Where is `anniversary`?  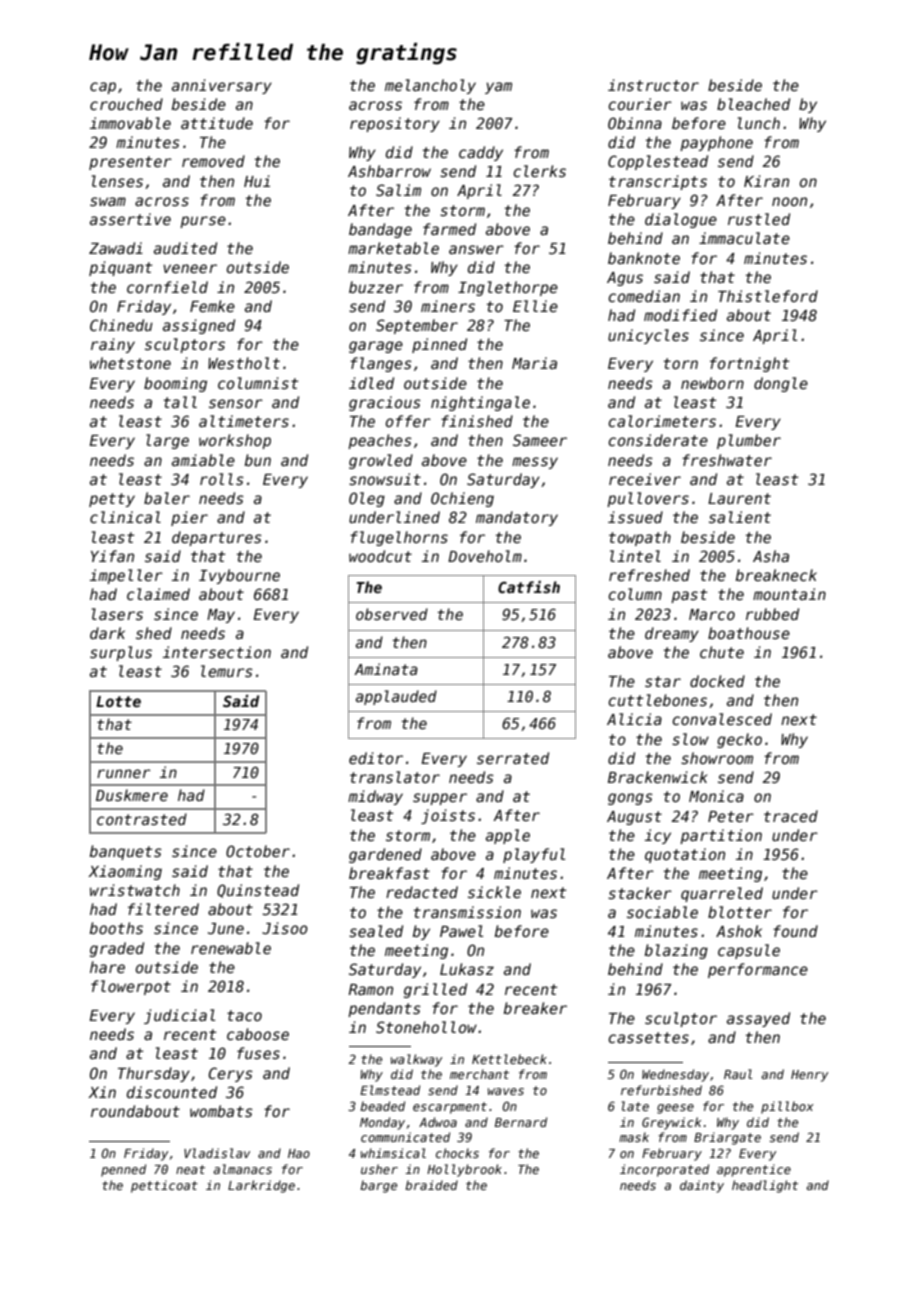
anniversary is located at coordinates (222, 86).
